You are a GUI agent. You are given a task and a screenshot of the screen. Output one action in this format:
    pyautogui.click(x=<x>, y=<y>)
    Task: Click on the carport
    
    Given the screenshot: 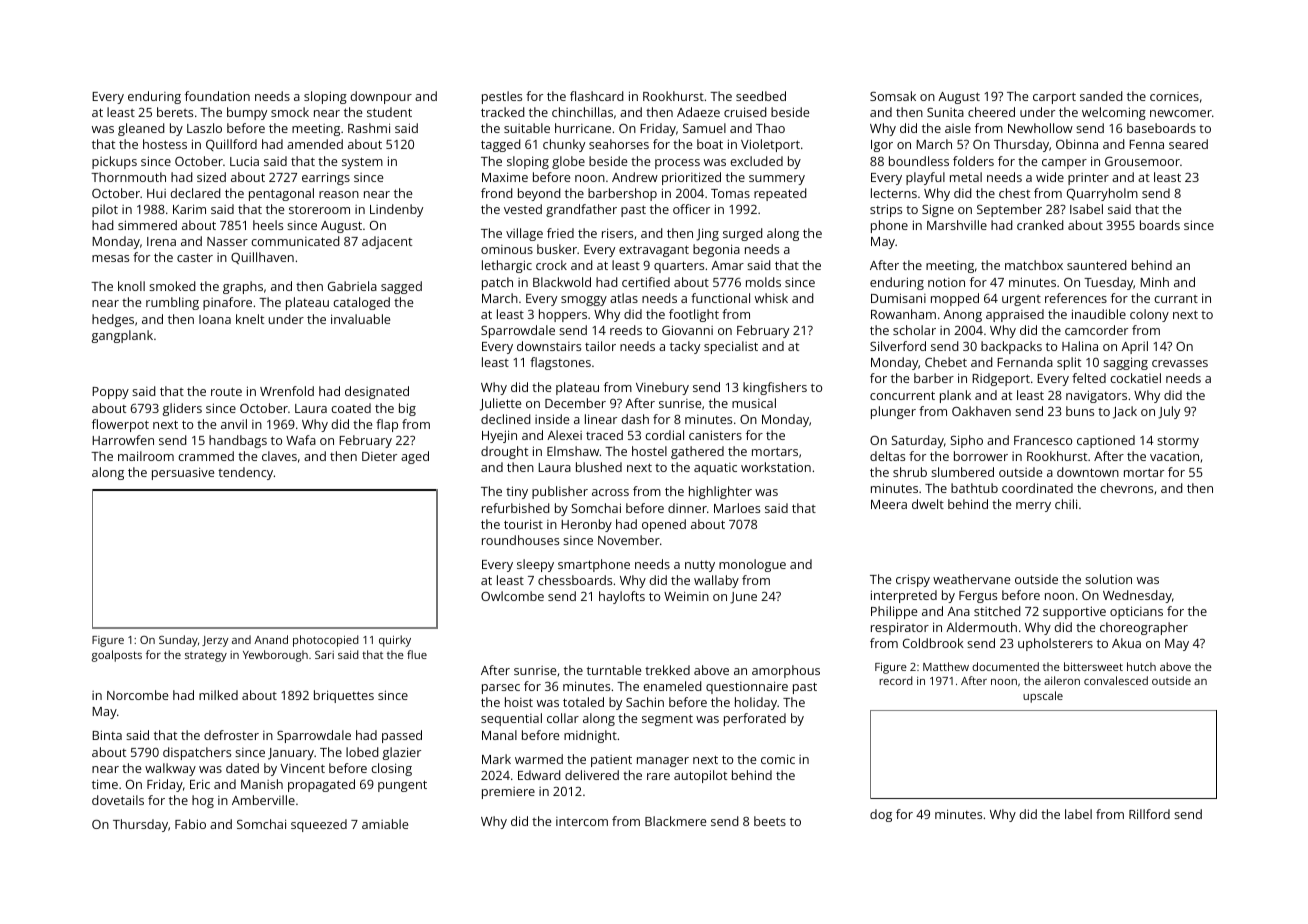 What is the action you would take?
    pyautogui.click(x=1054, y=98)
